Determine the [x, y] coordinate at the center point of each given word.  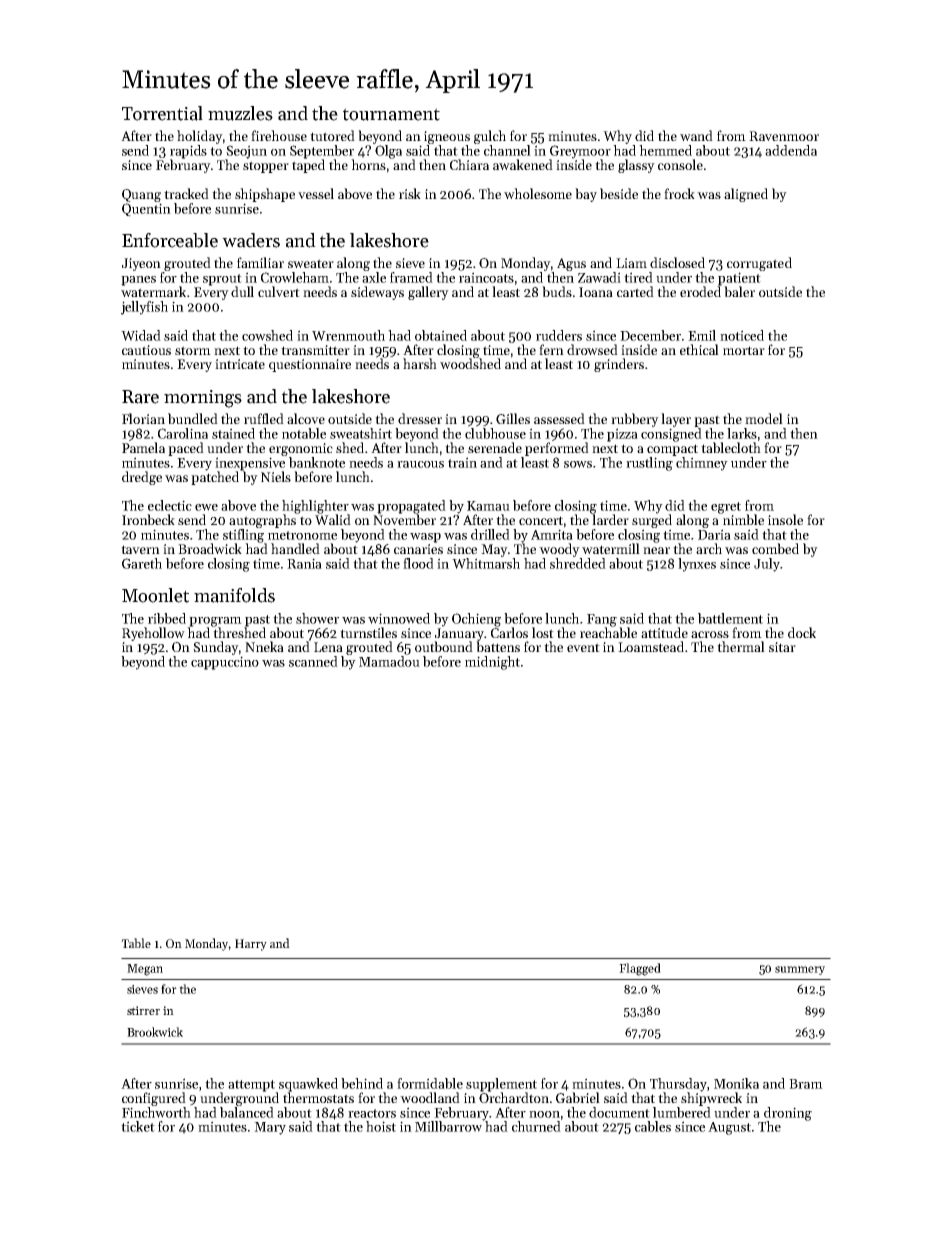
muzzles [240, 113]
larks [742, 433]
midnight [492, 663]
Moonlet [155, 595]
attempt [251, 1086]
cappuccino [225, 663]
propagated [411, 507]
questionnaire [310, 365]
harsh [420, 363]
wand [696, 135]
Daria [714, 534]
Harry [251, 945]
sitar [782, 647]
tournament [391, 114]
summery [800, 970]
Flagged [640, 969]
